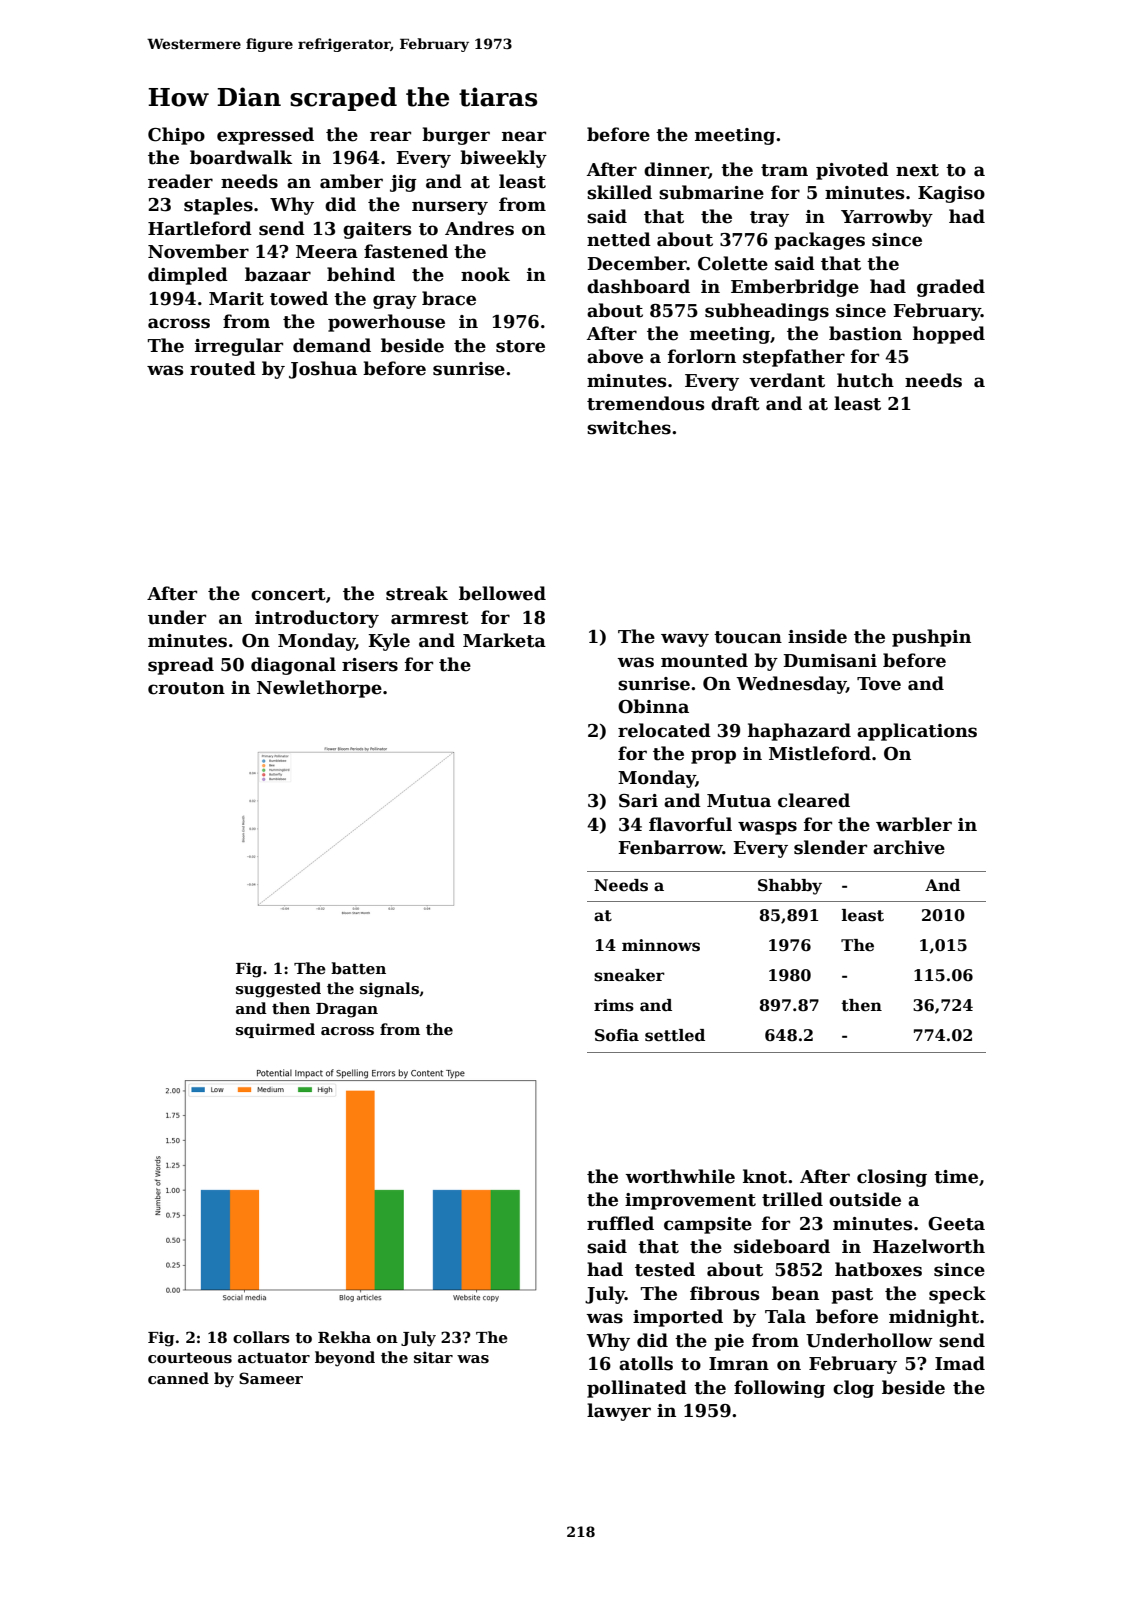 The height and width of the screenshot is (1603, 1133). Describe the element at coordinates (735, 403) in the screenshot. I see `draft` at that location.
